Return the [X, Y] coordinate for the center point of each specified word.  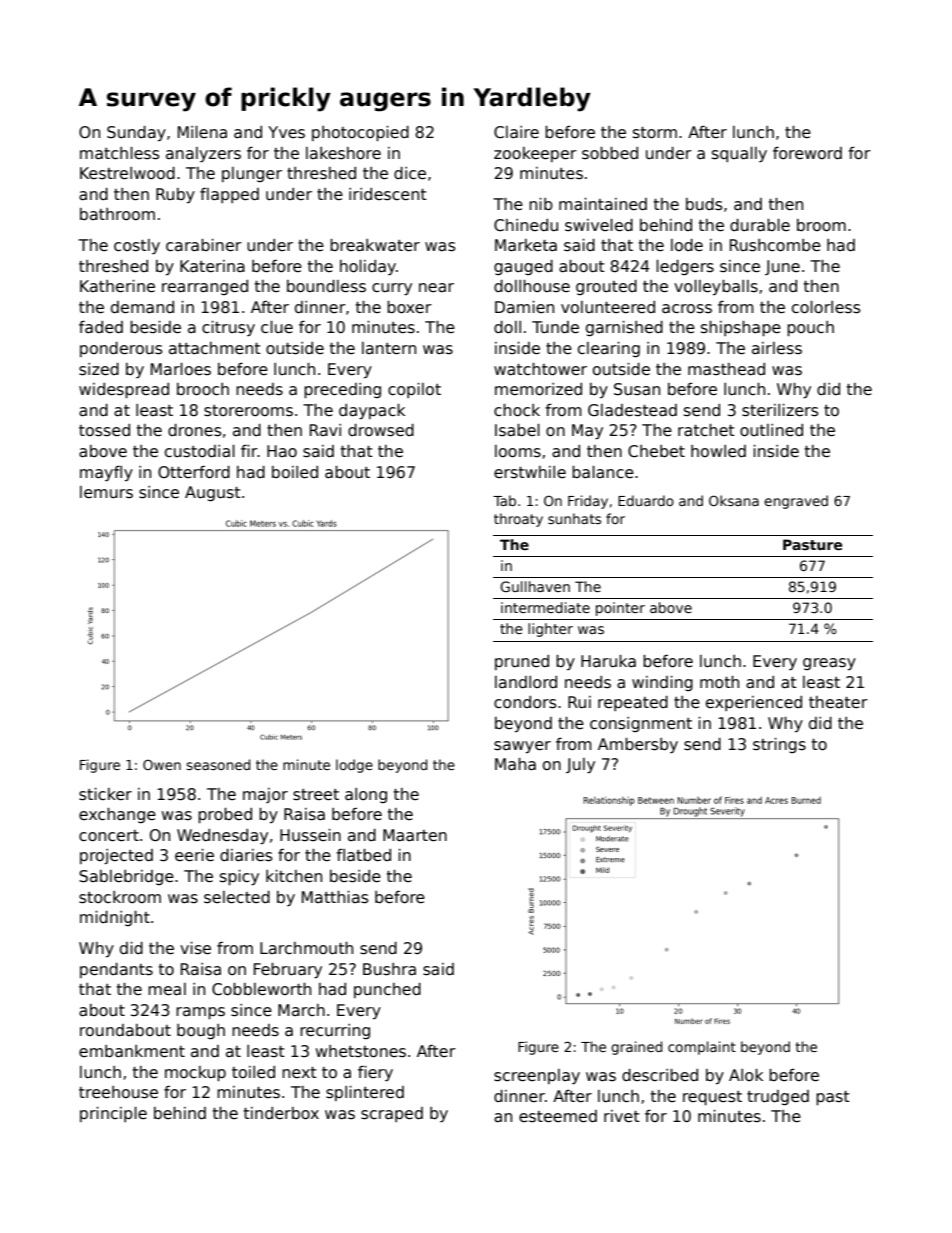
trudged [778, 1097]
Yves [286, 132]
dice [410, 173]
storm [655, 133]
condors [525, 702]
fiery [375, 1073]
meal [167, 989]
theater [838, 702]
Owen [162, 764]
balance [603, 472]
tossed [104, 430]
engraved [796, 502]
